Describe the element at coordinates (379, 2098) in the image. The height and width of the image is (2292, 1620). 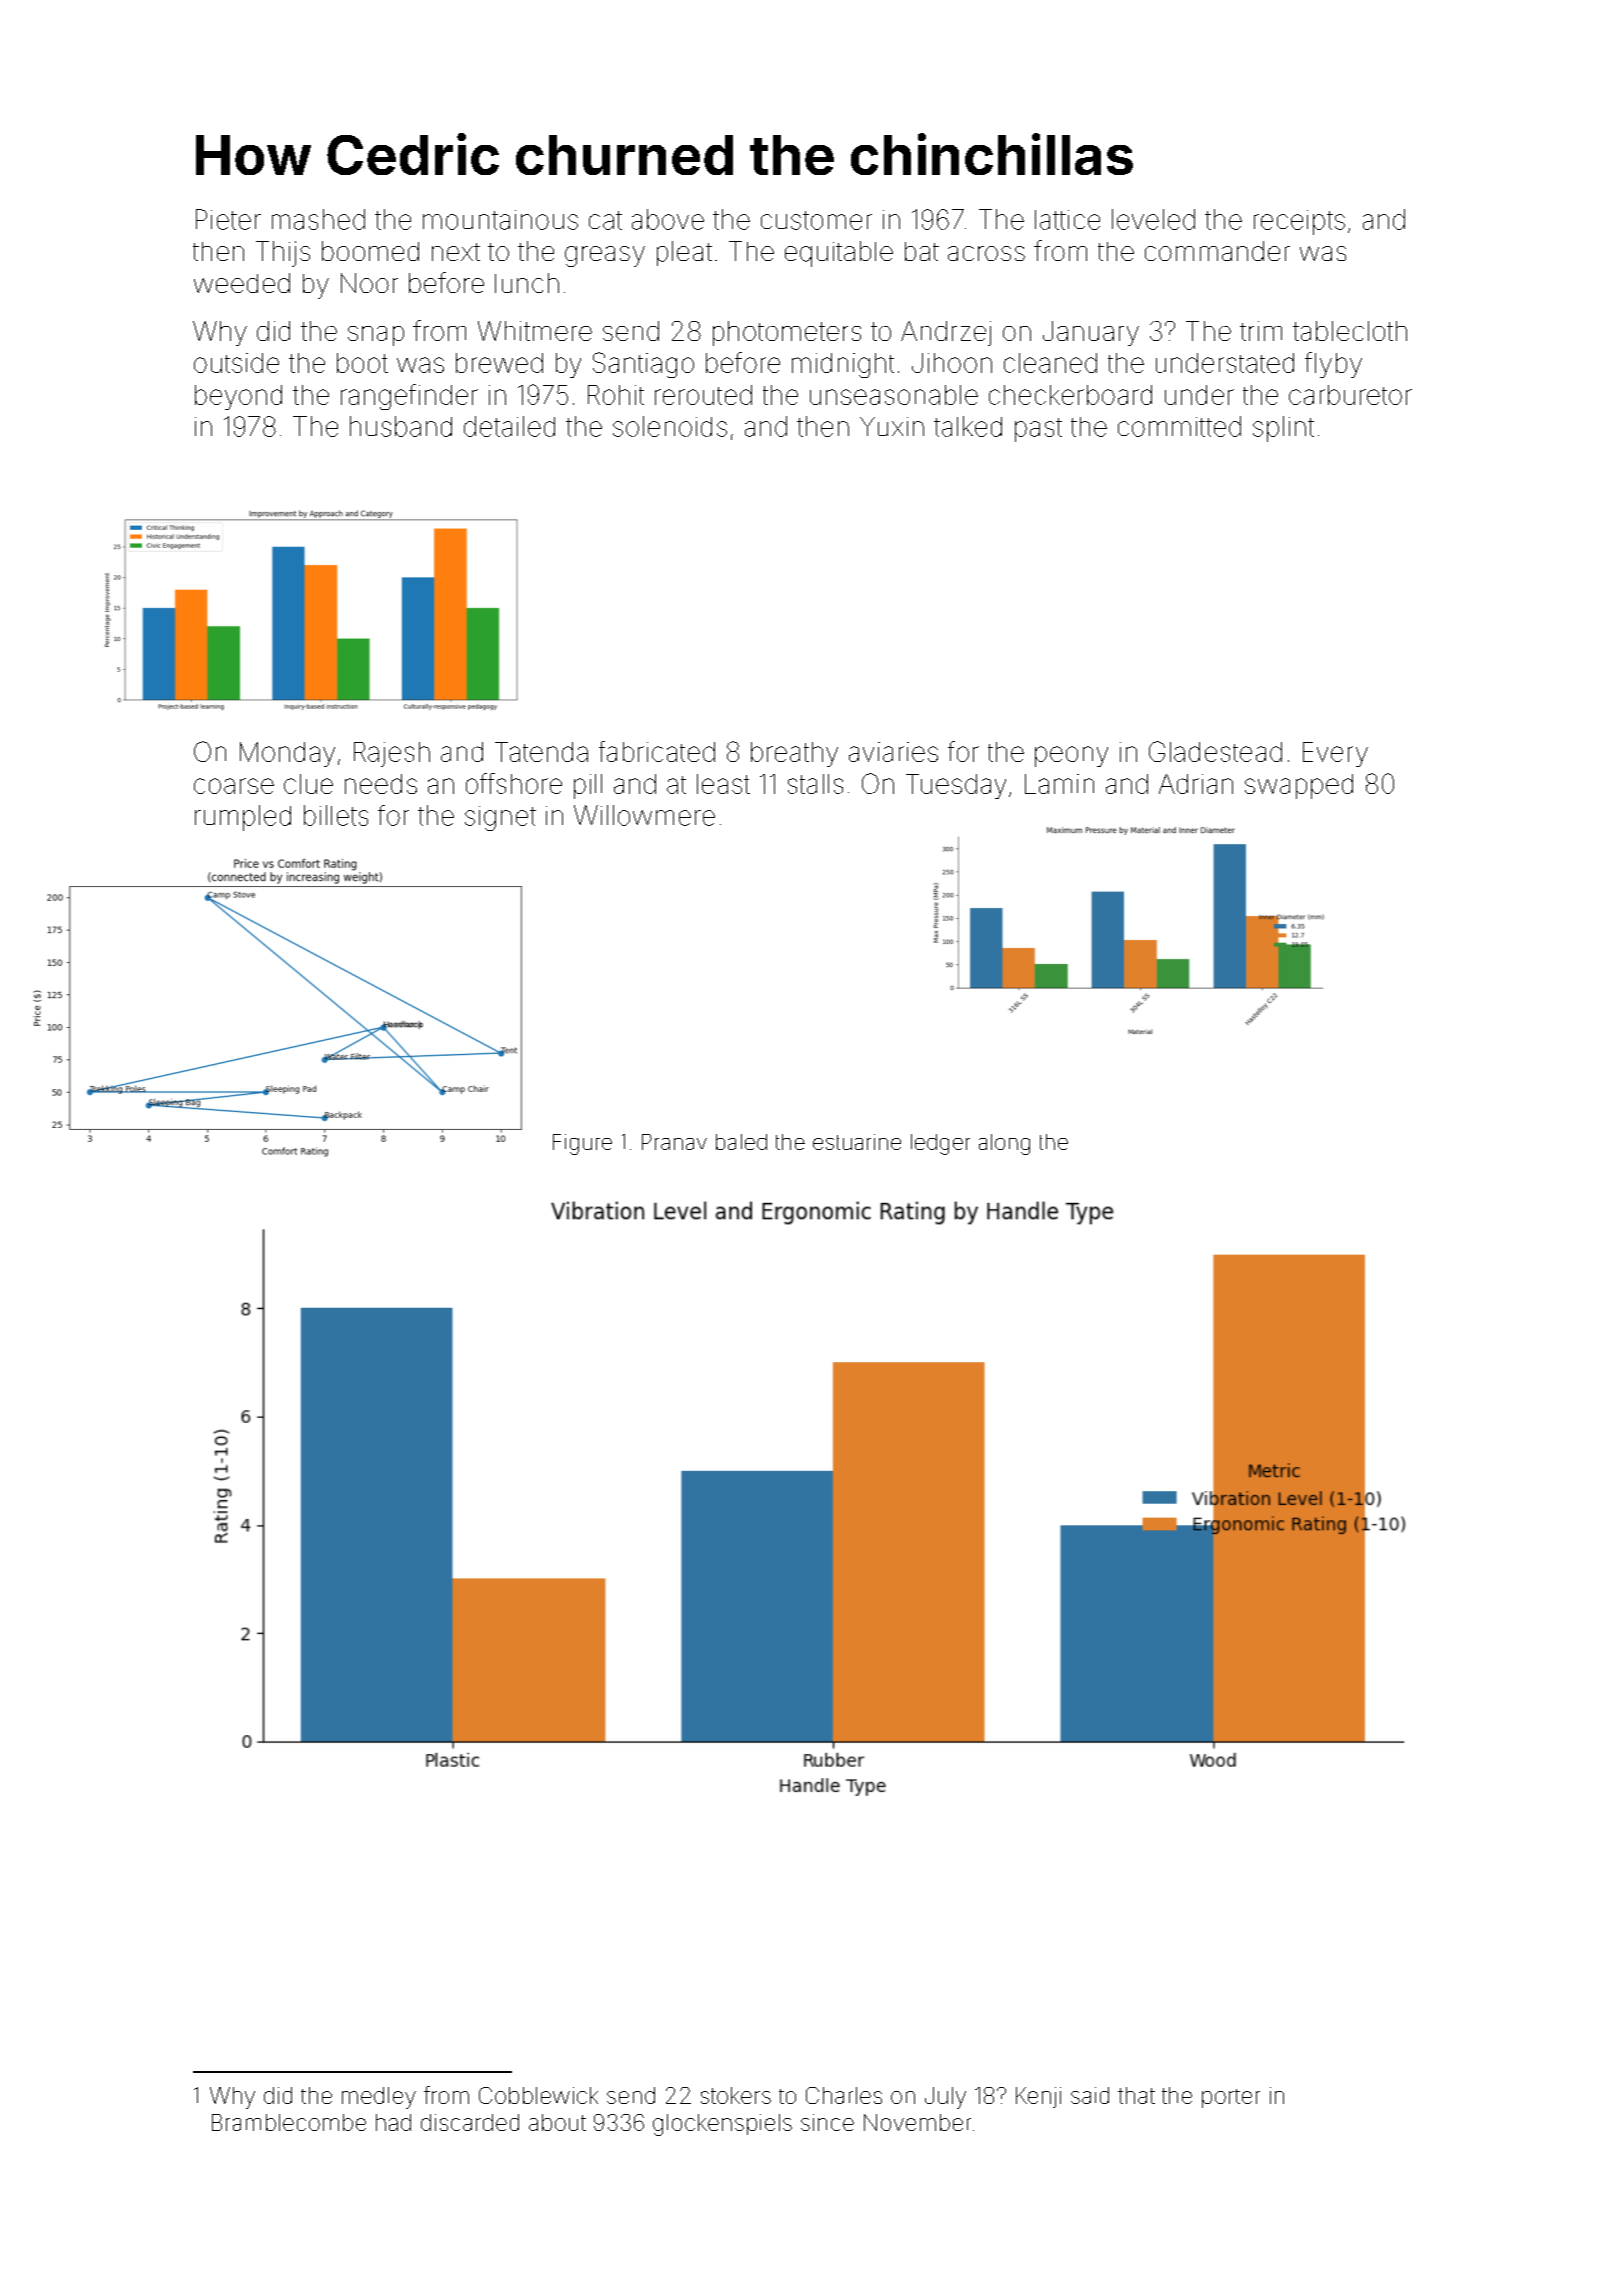
I see `medley` at that location.
